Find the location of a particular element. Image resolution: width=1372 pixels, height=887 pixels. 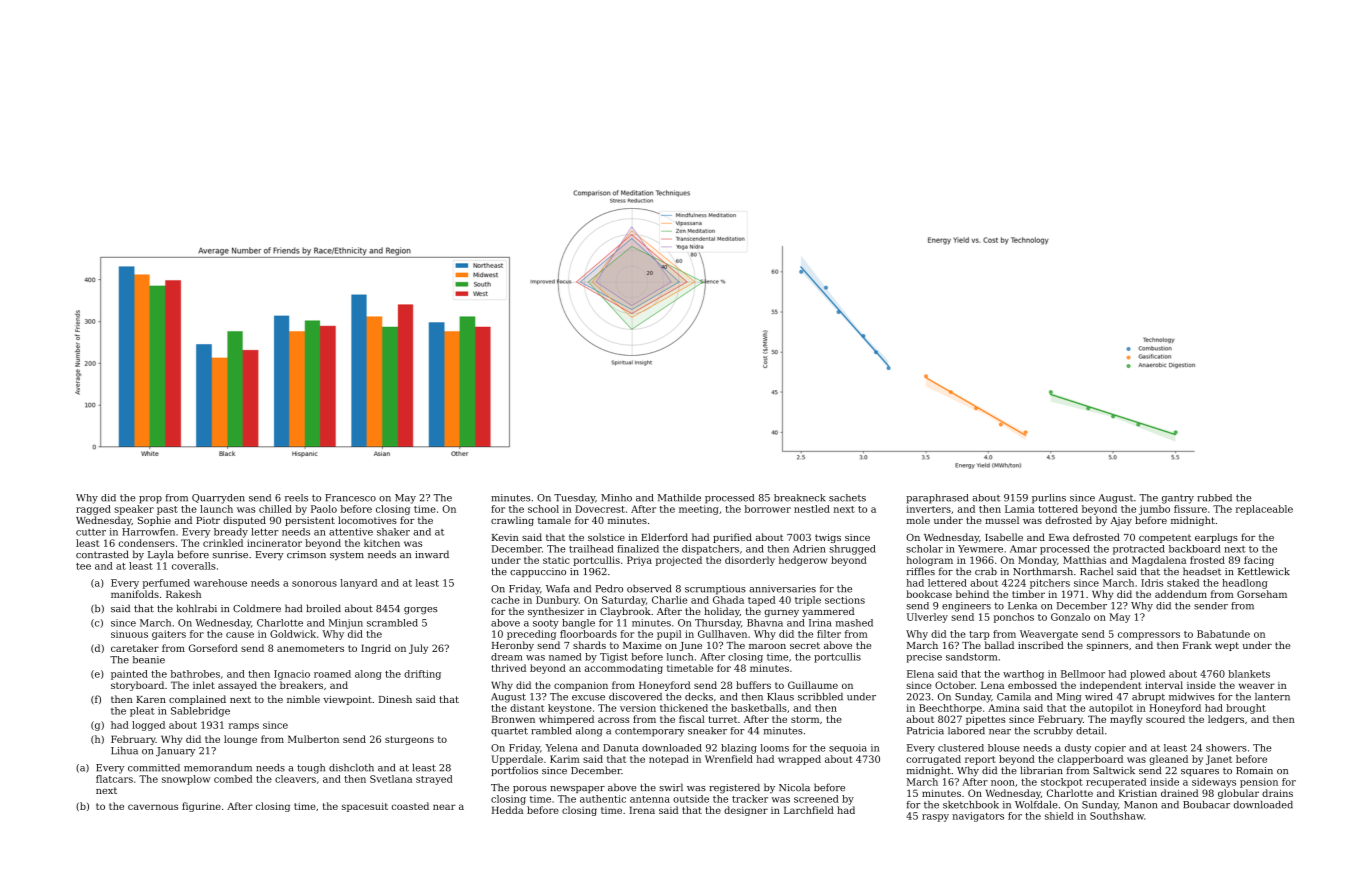

cavernous is located at coordinates (153, 807).
